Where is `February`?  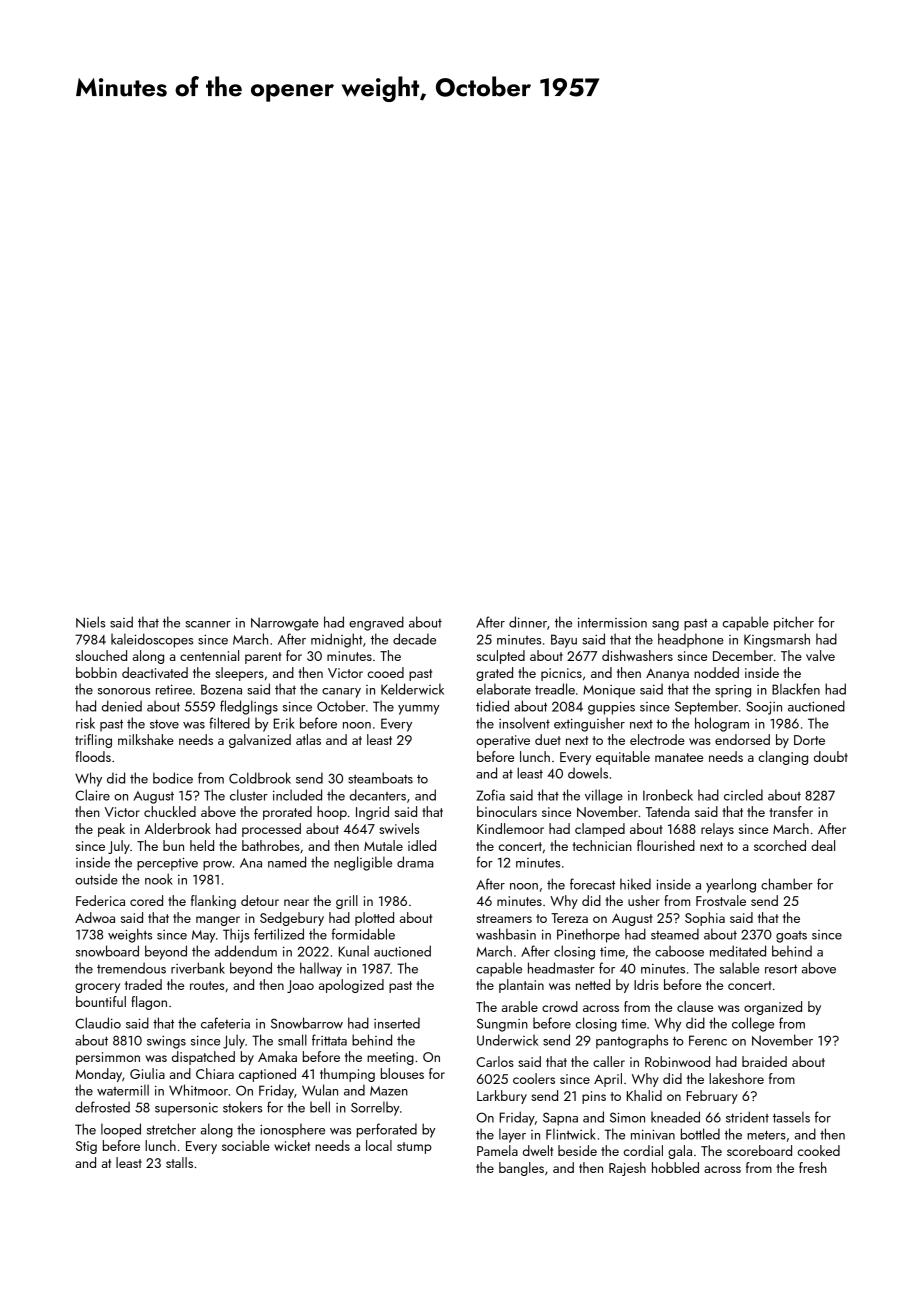
February is located at coordinates (712, 1097).
